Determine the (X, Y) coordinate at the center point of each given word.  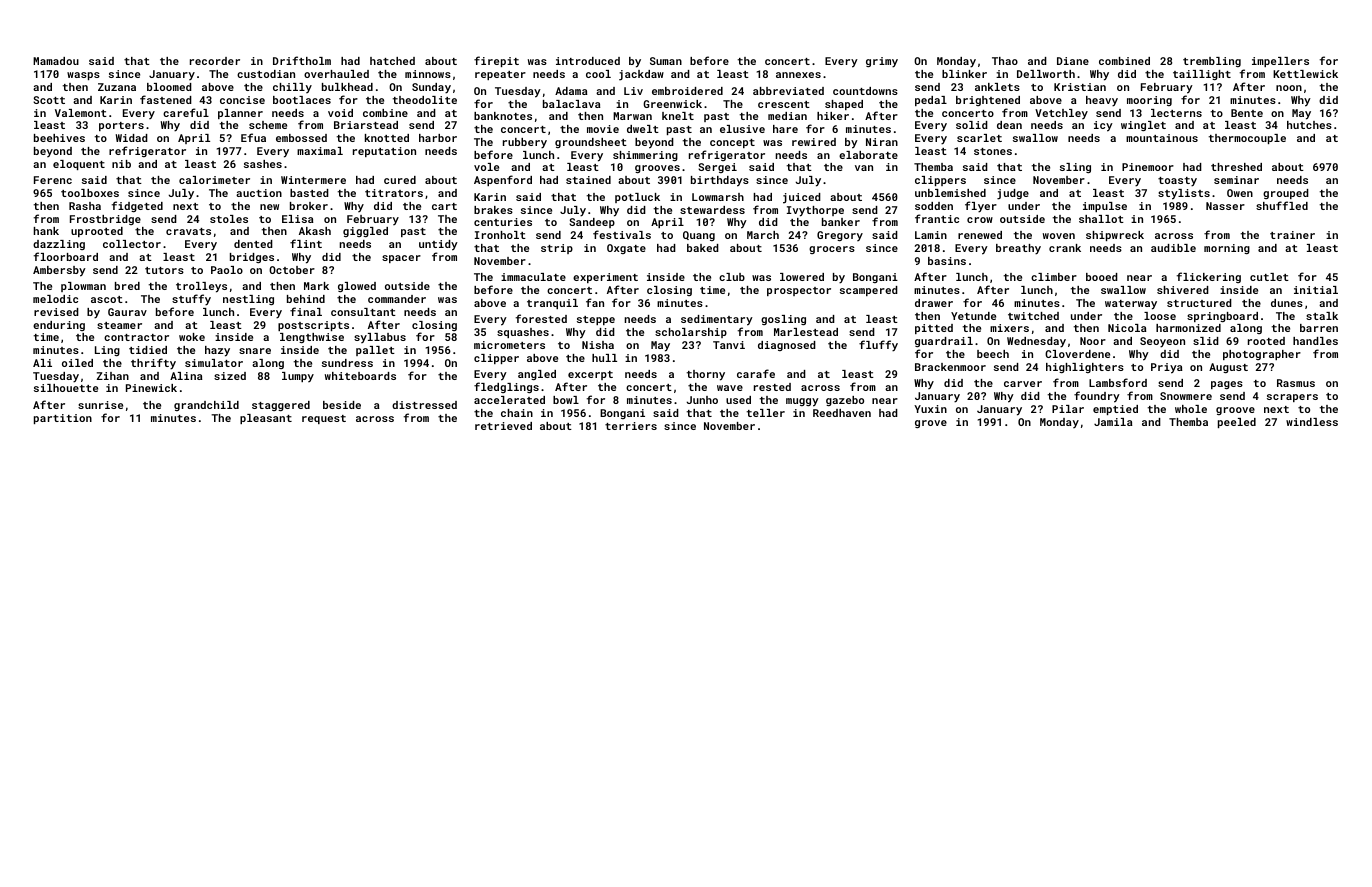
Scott (49, 100)
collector (132, 244)
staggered (281, 406)
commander (397, 299)
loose (1160, 316)
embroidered (687, 91)
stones (993, 151)
